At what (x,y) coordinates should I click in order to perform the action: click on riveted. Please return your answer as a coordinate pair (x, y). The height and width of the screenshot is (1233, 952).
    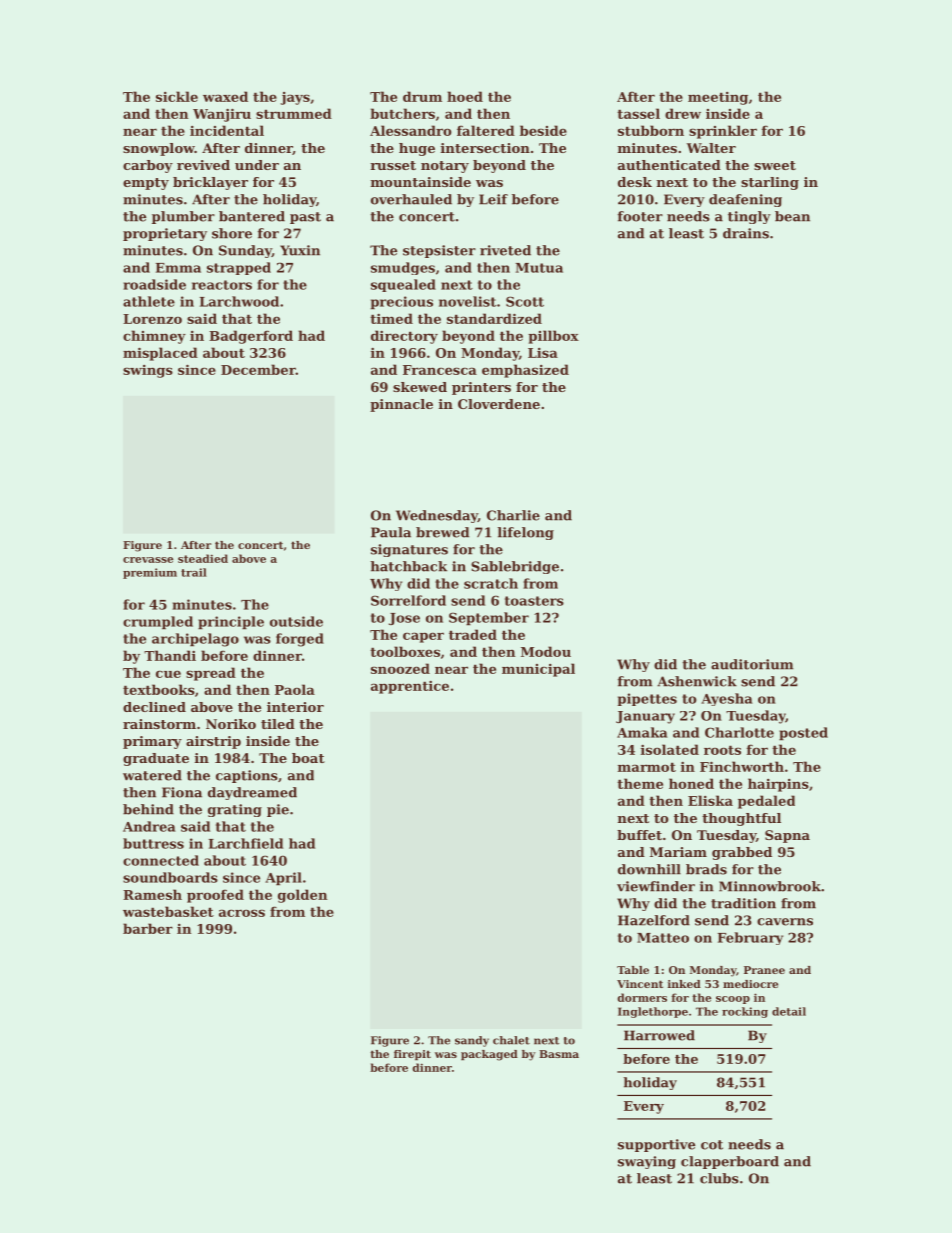
    Looking at the image, I should click on (505, 250).
